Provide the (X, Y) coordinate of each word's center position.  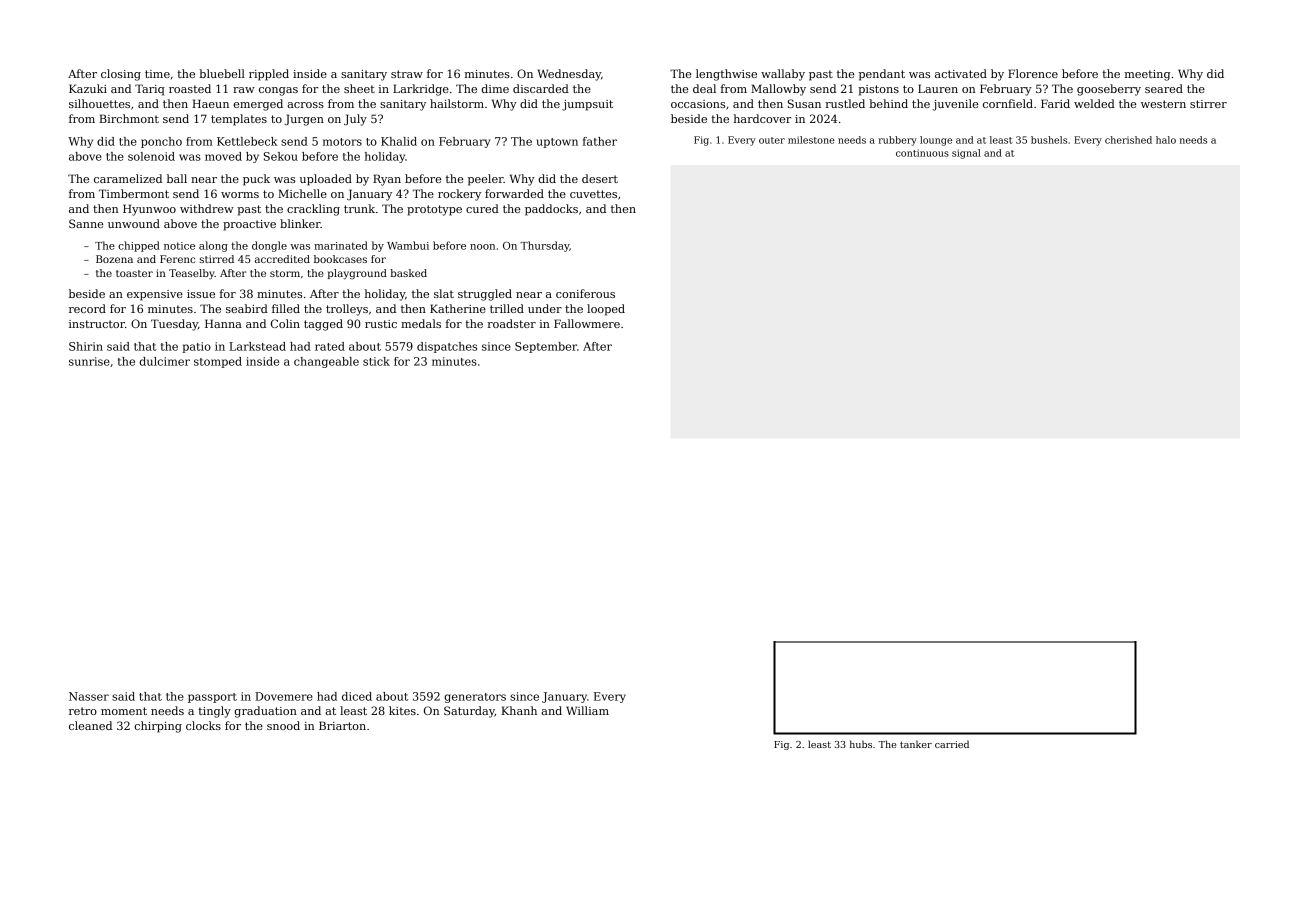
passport (212, 698)
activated (961, 73)
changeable (326, 362)
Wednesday (569, 75)
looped (606, 310)
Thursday (544, 246)
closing (121, 75)
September (546, 347)
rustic (381, 324)
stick (376, 361)
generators (475, 698)
